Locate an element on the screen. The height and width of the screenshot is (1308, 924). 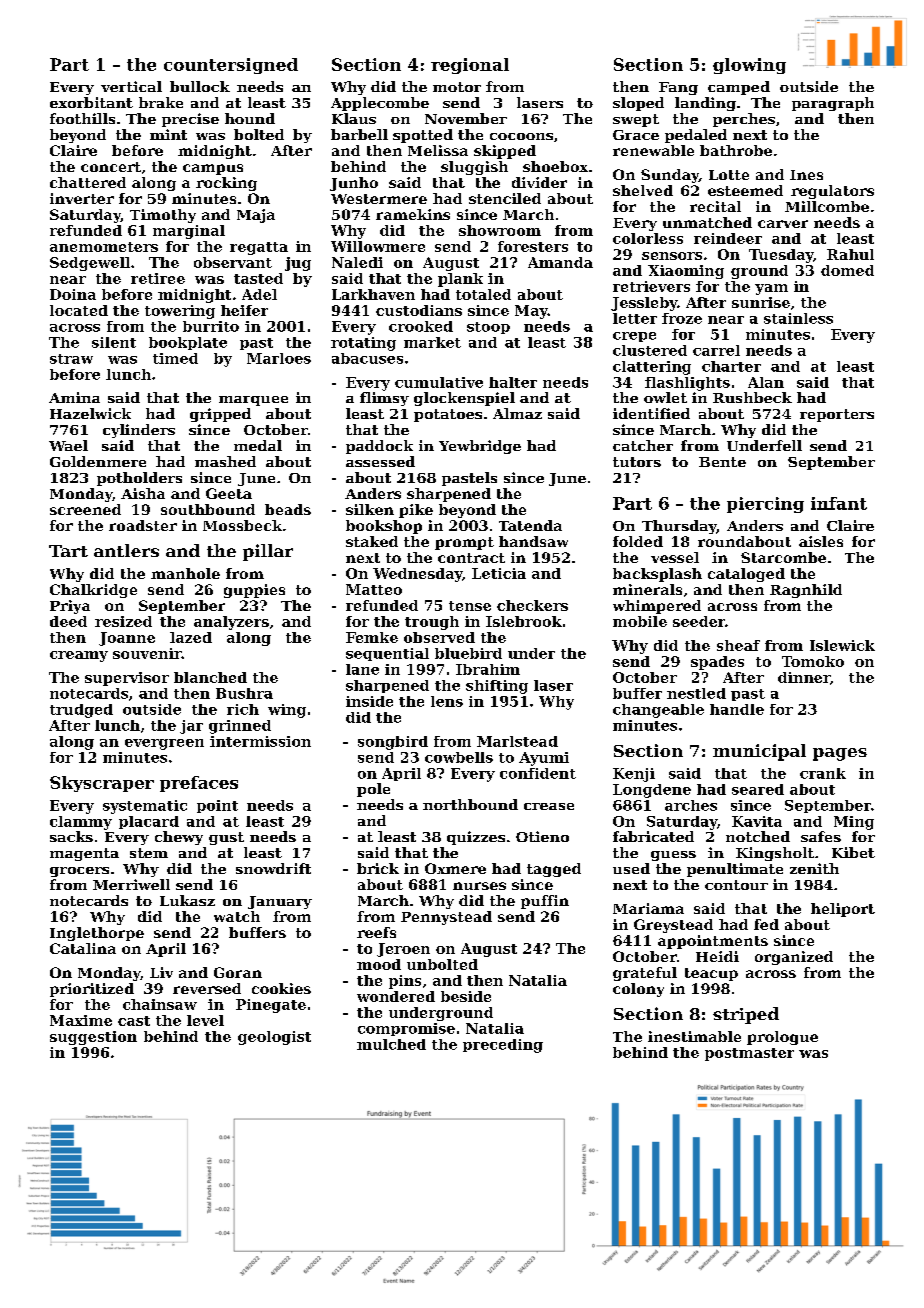
beside is located at coordinates (466, 996).
